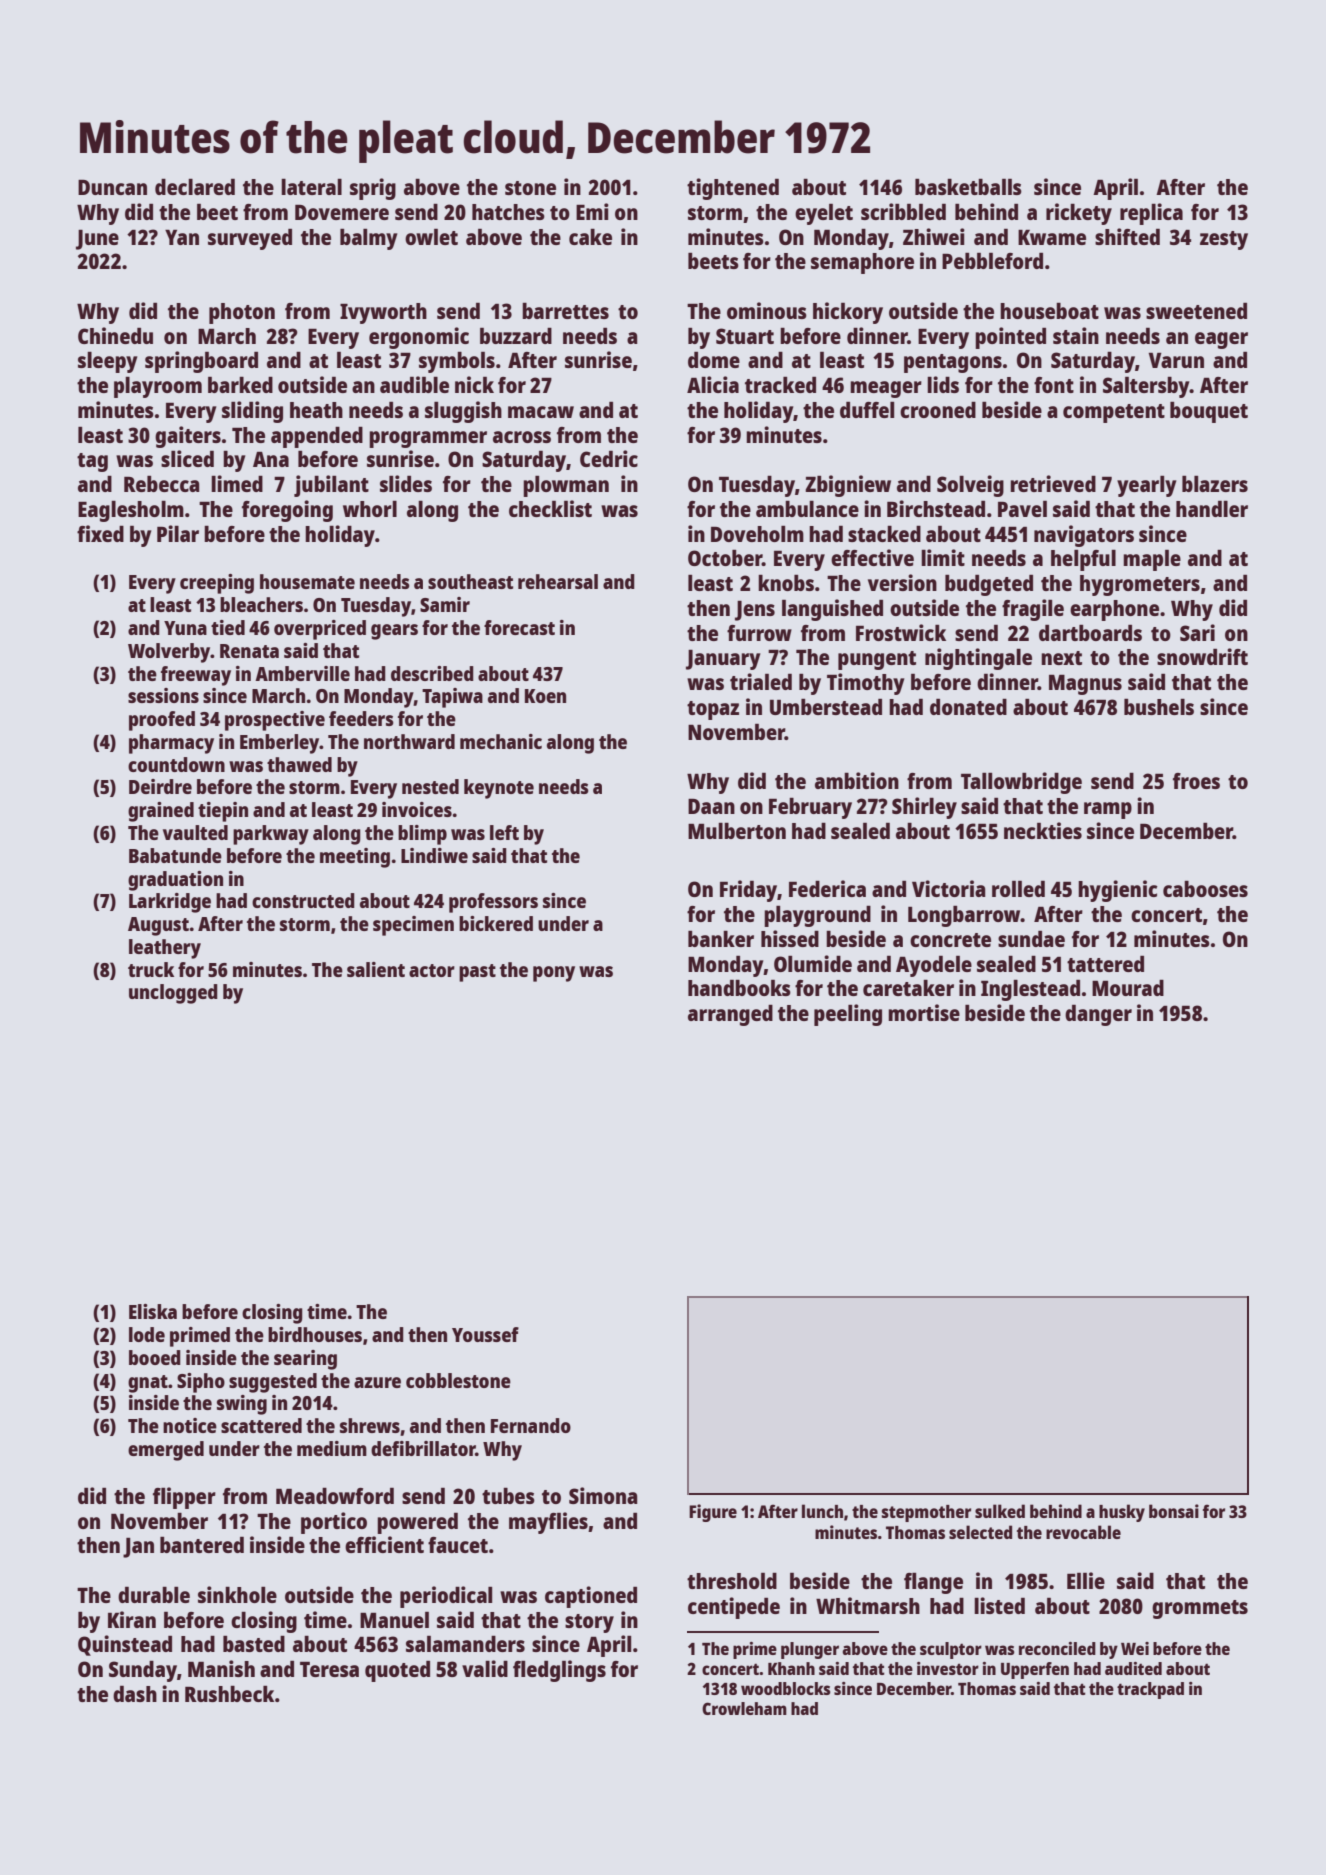 This screenshot has width=1326, height=1875. Describe the element at coordinates (968, 187) in the screenshot. I see `basketballs` at that location.
